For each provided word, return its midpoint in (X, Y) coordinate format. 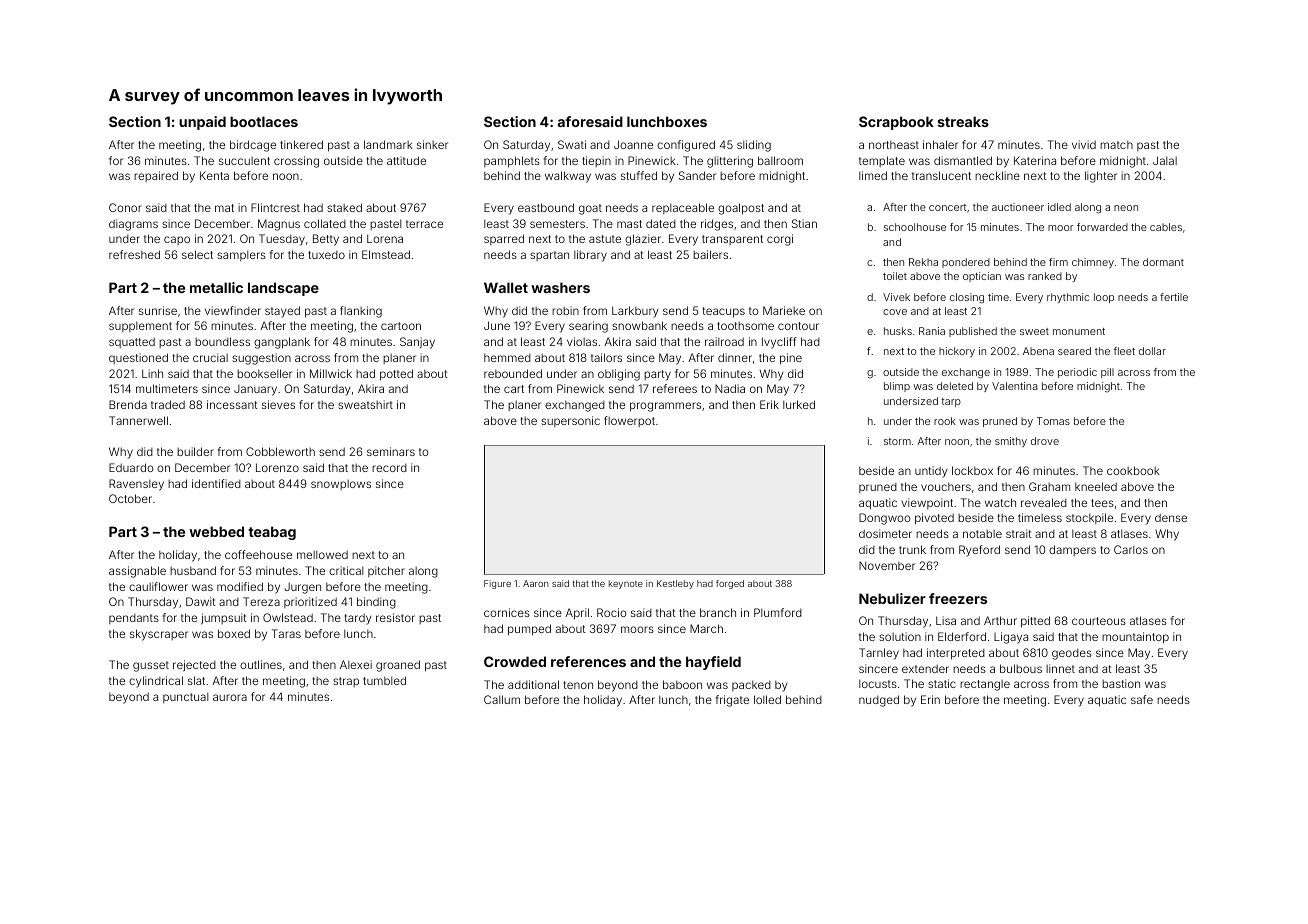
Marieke (784, 310)
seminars (391, 451)
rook (945, 421)
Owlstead (288, 617)
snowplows (341, 485)
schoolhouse (915, 227)
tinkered (301, 144)
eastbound (546, 207)
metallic (216, 287)
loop (1104, 298)
